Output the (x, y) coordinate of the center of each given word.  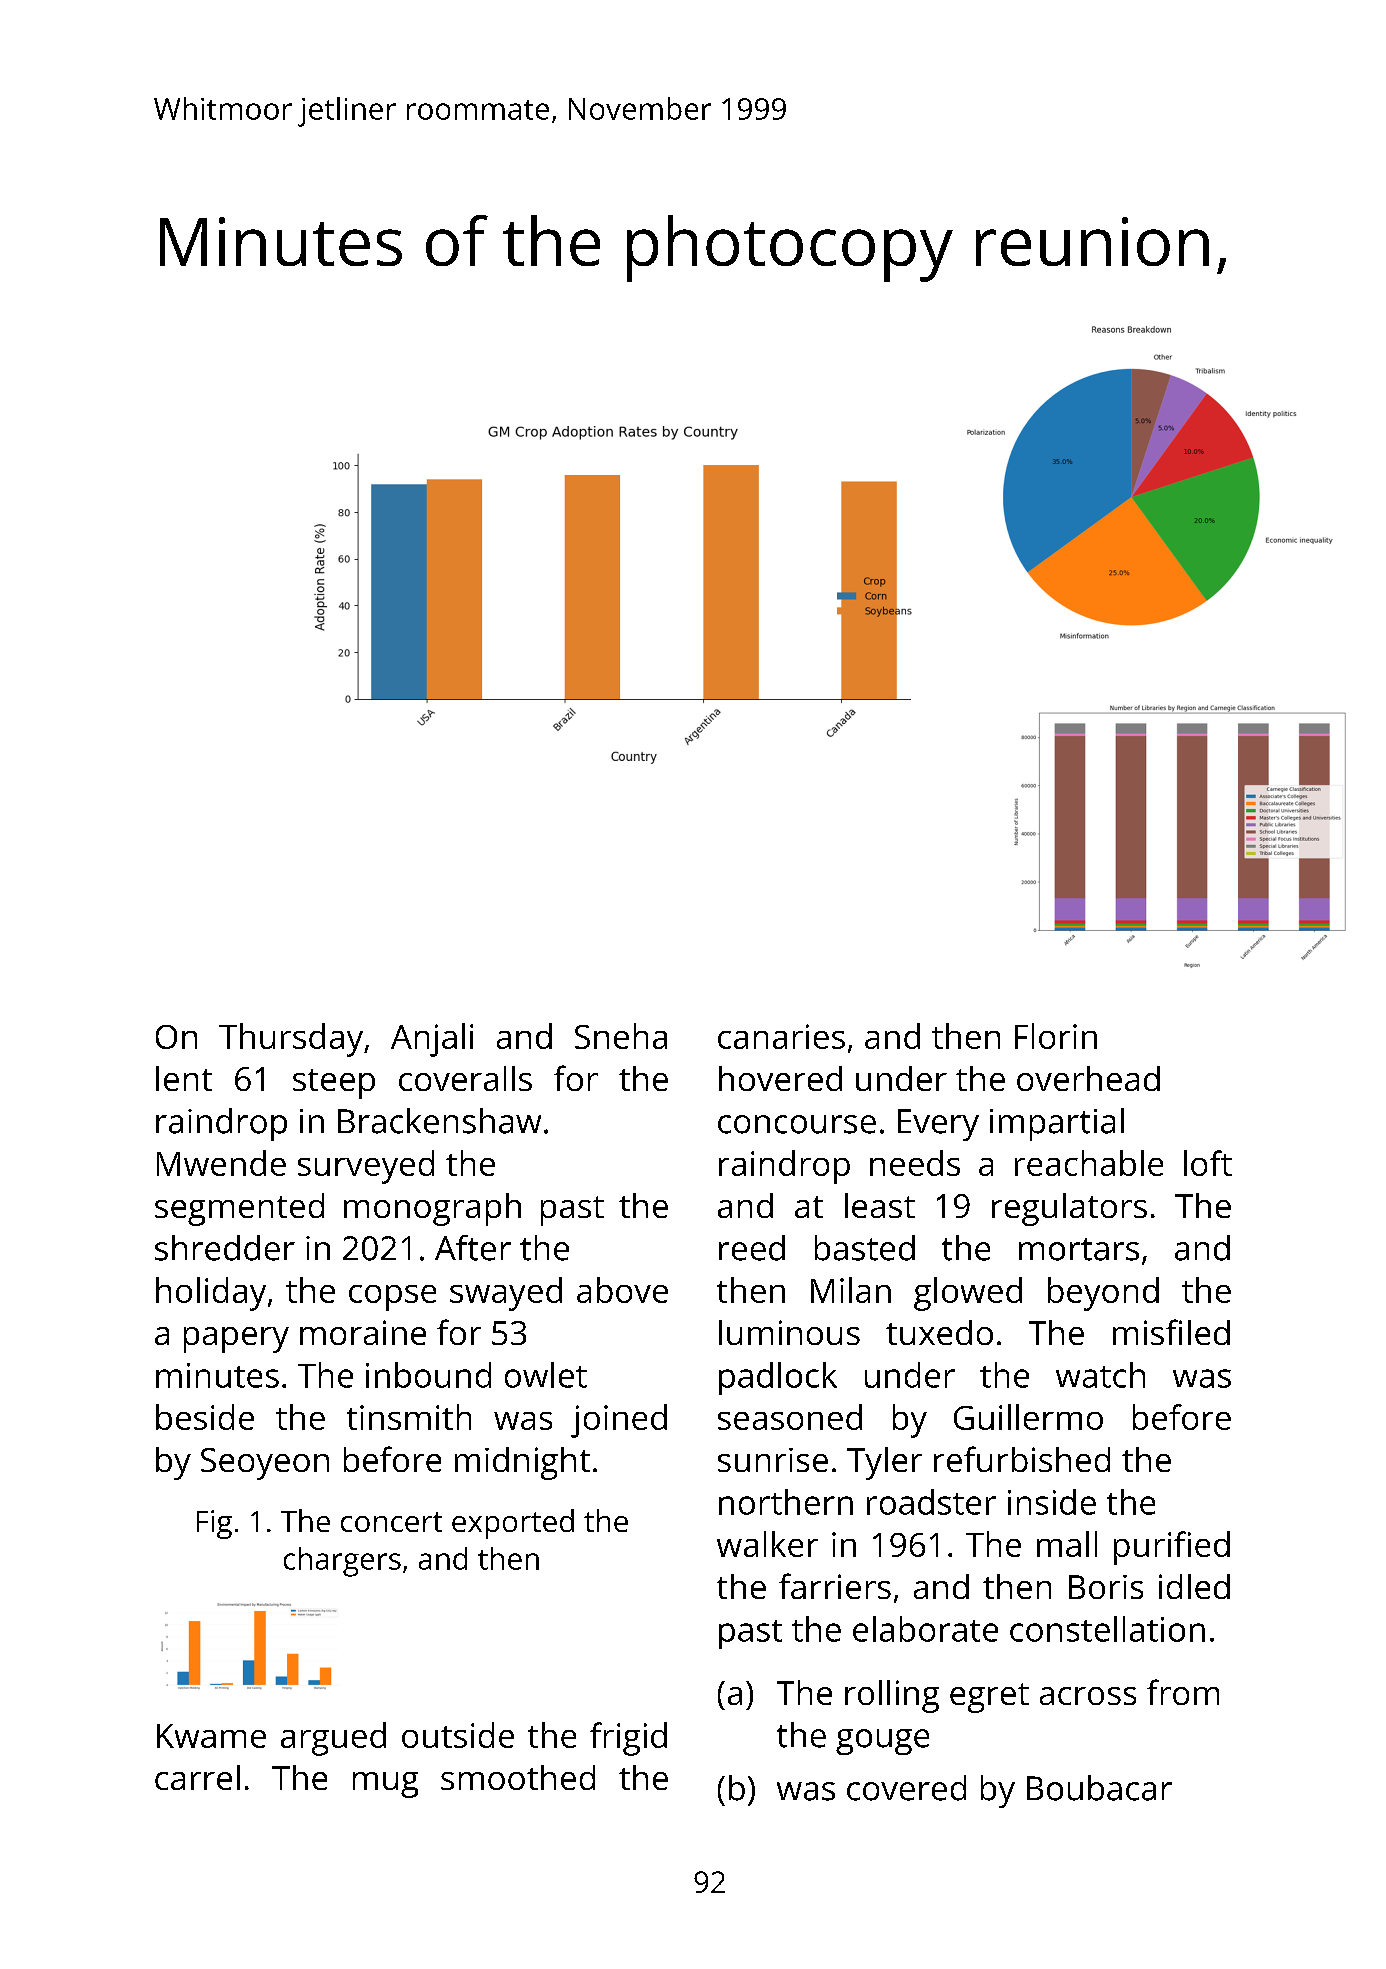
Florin (1056, 1036)
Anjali (432, 1040)
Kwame (211, 1736)
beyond (1103, 1294)
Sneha (621, 1036)
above (622, 1290)
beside (205, 1417)
